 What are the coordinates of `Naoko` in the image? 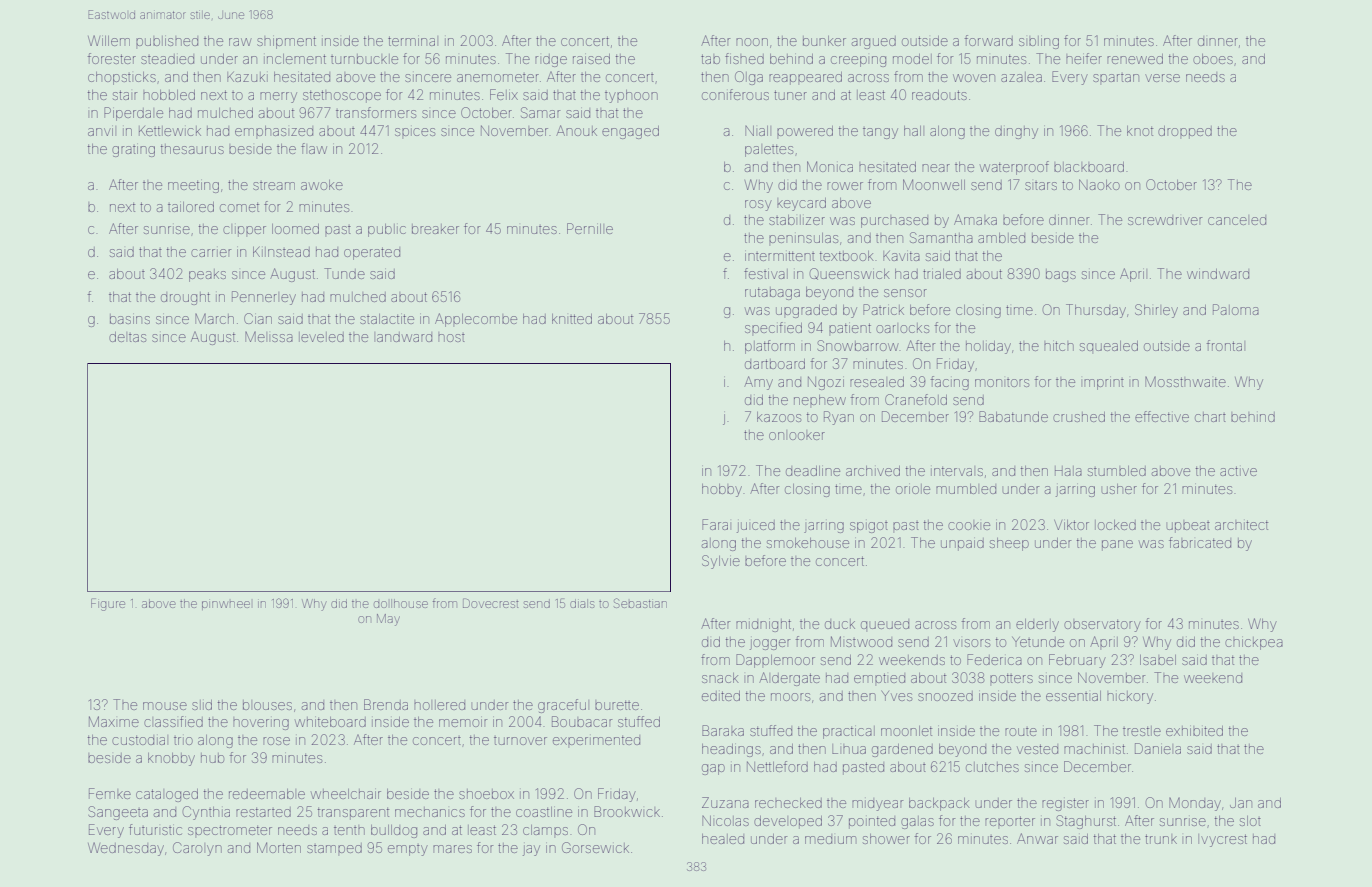 It's located at (1099, 184).
